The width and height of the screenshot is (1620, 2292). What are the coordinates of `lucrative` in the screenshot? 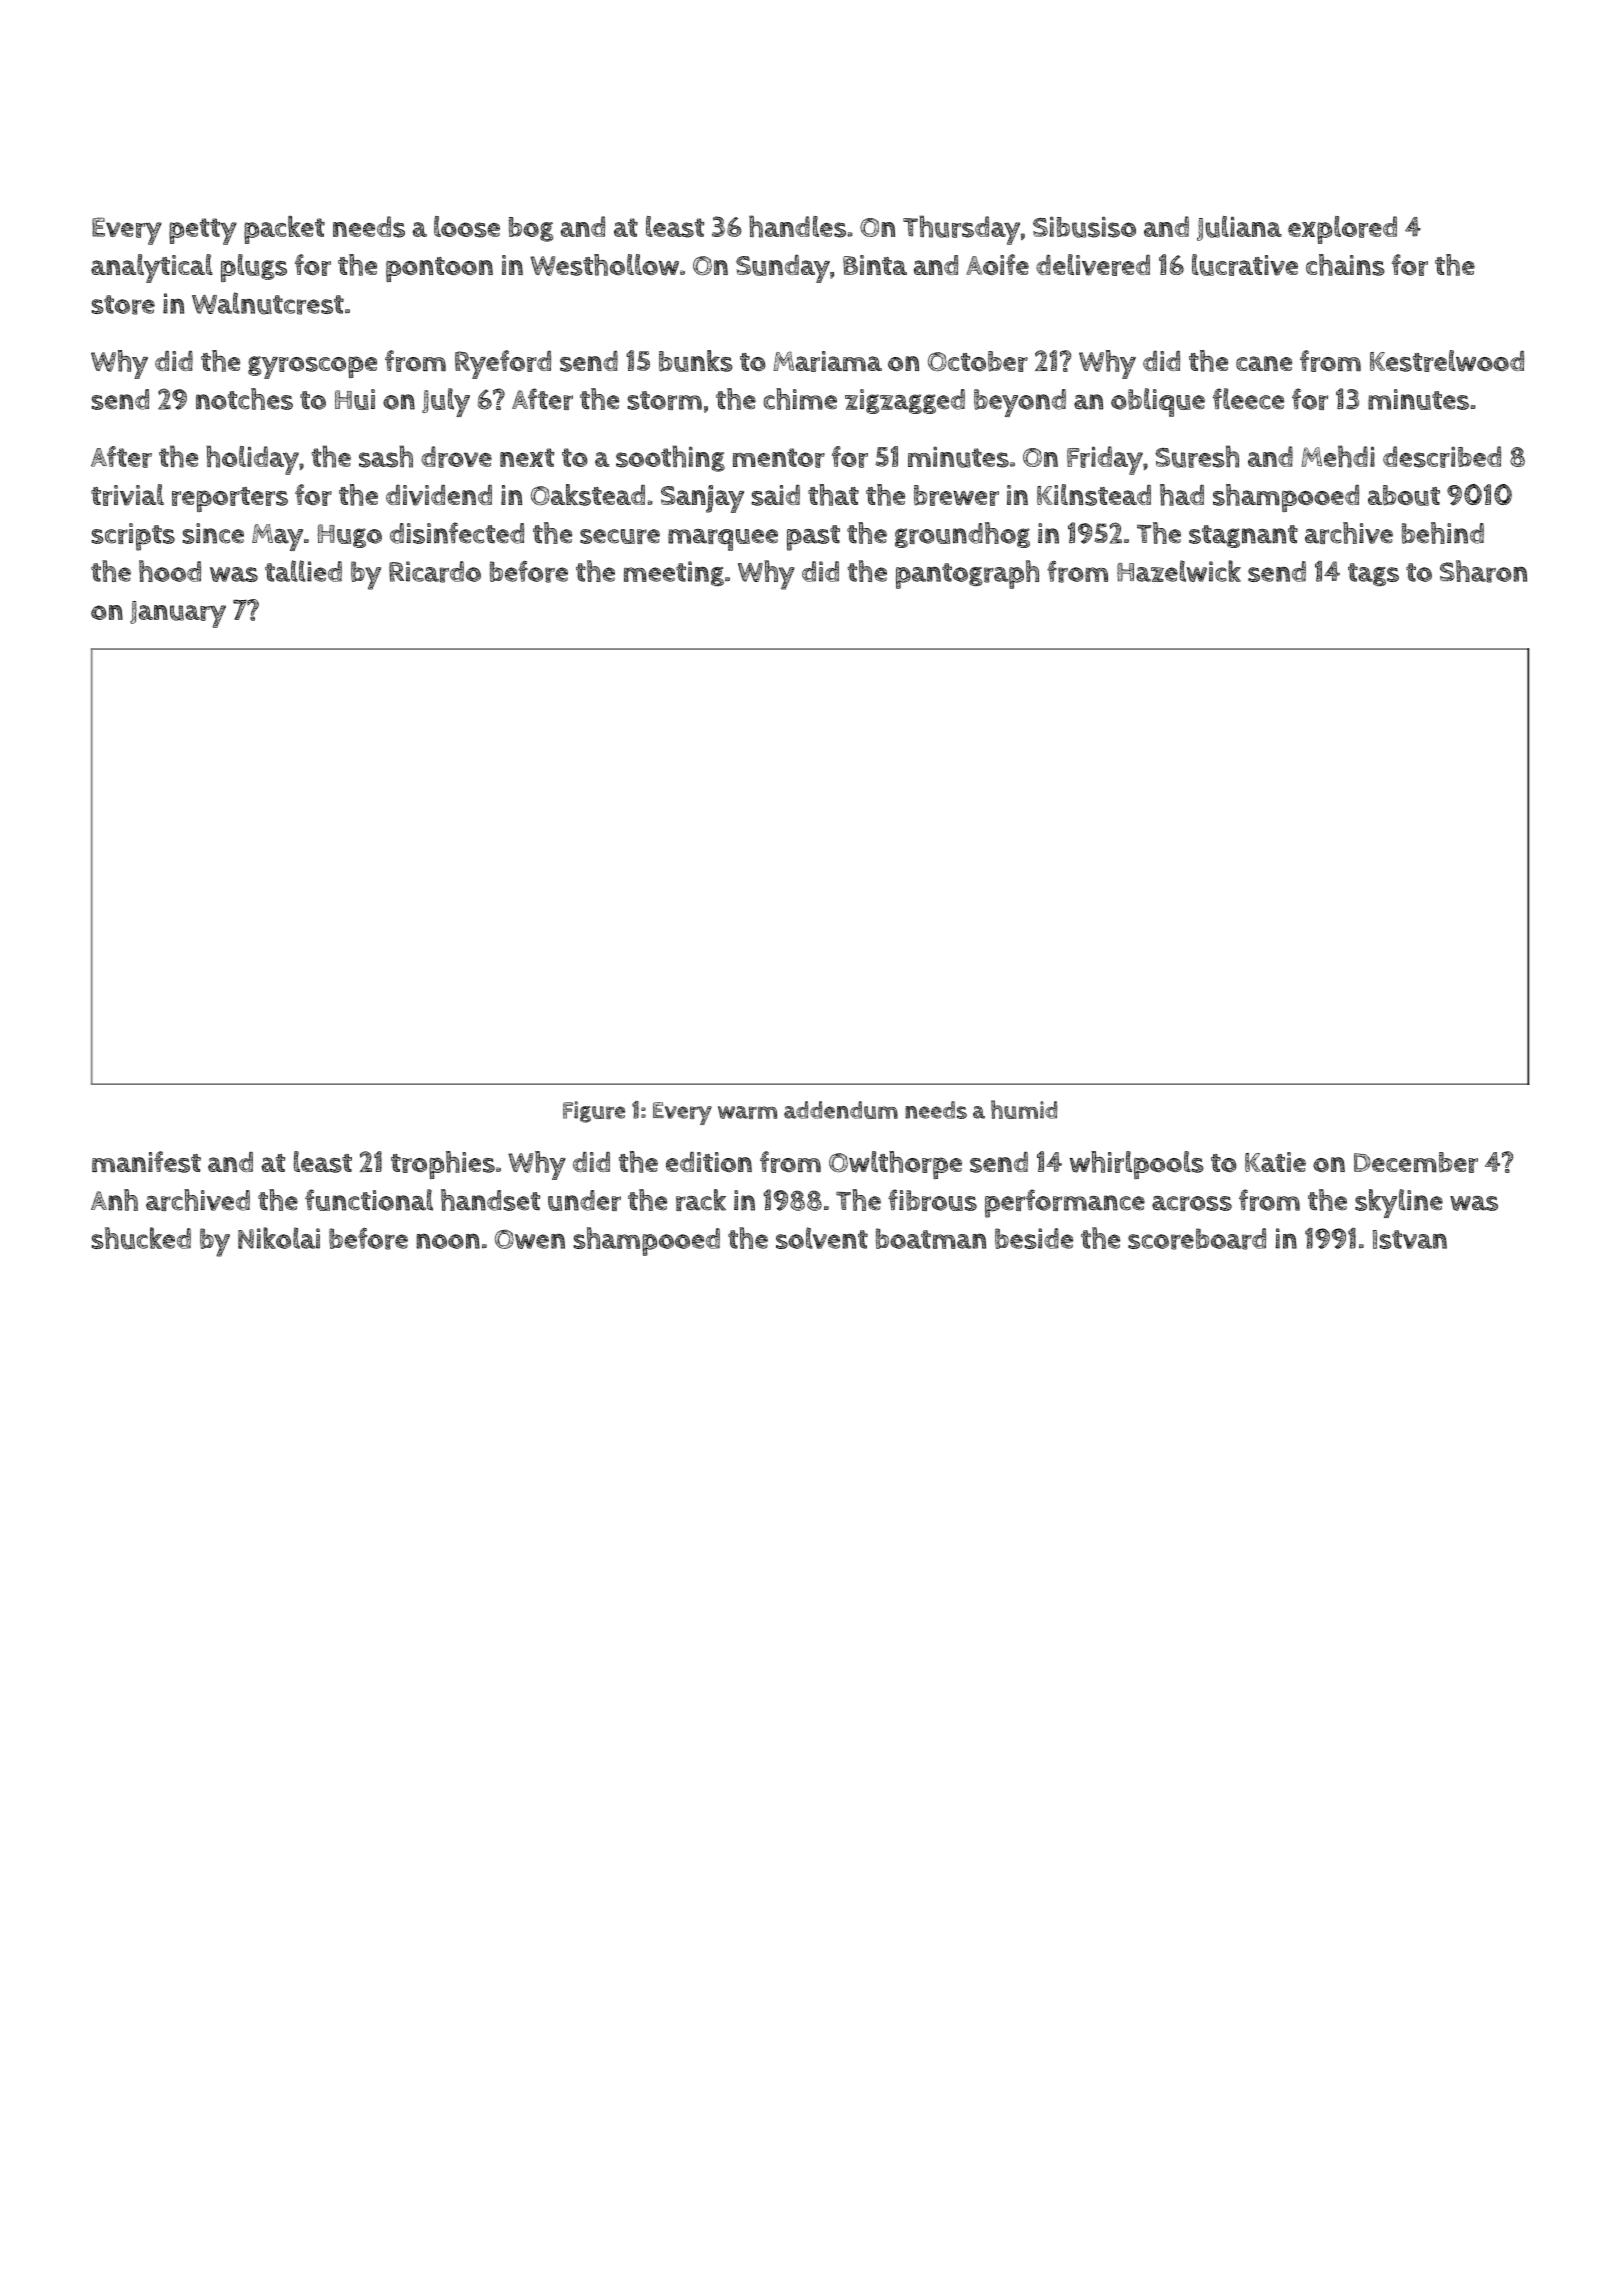 It's located at (1245, 265).
